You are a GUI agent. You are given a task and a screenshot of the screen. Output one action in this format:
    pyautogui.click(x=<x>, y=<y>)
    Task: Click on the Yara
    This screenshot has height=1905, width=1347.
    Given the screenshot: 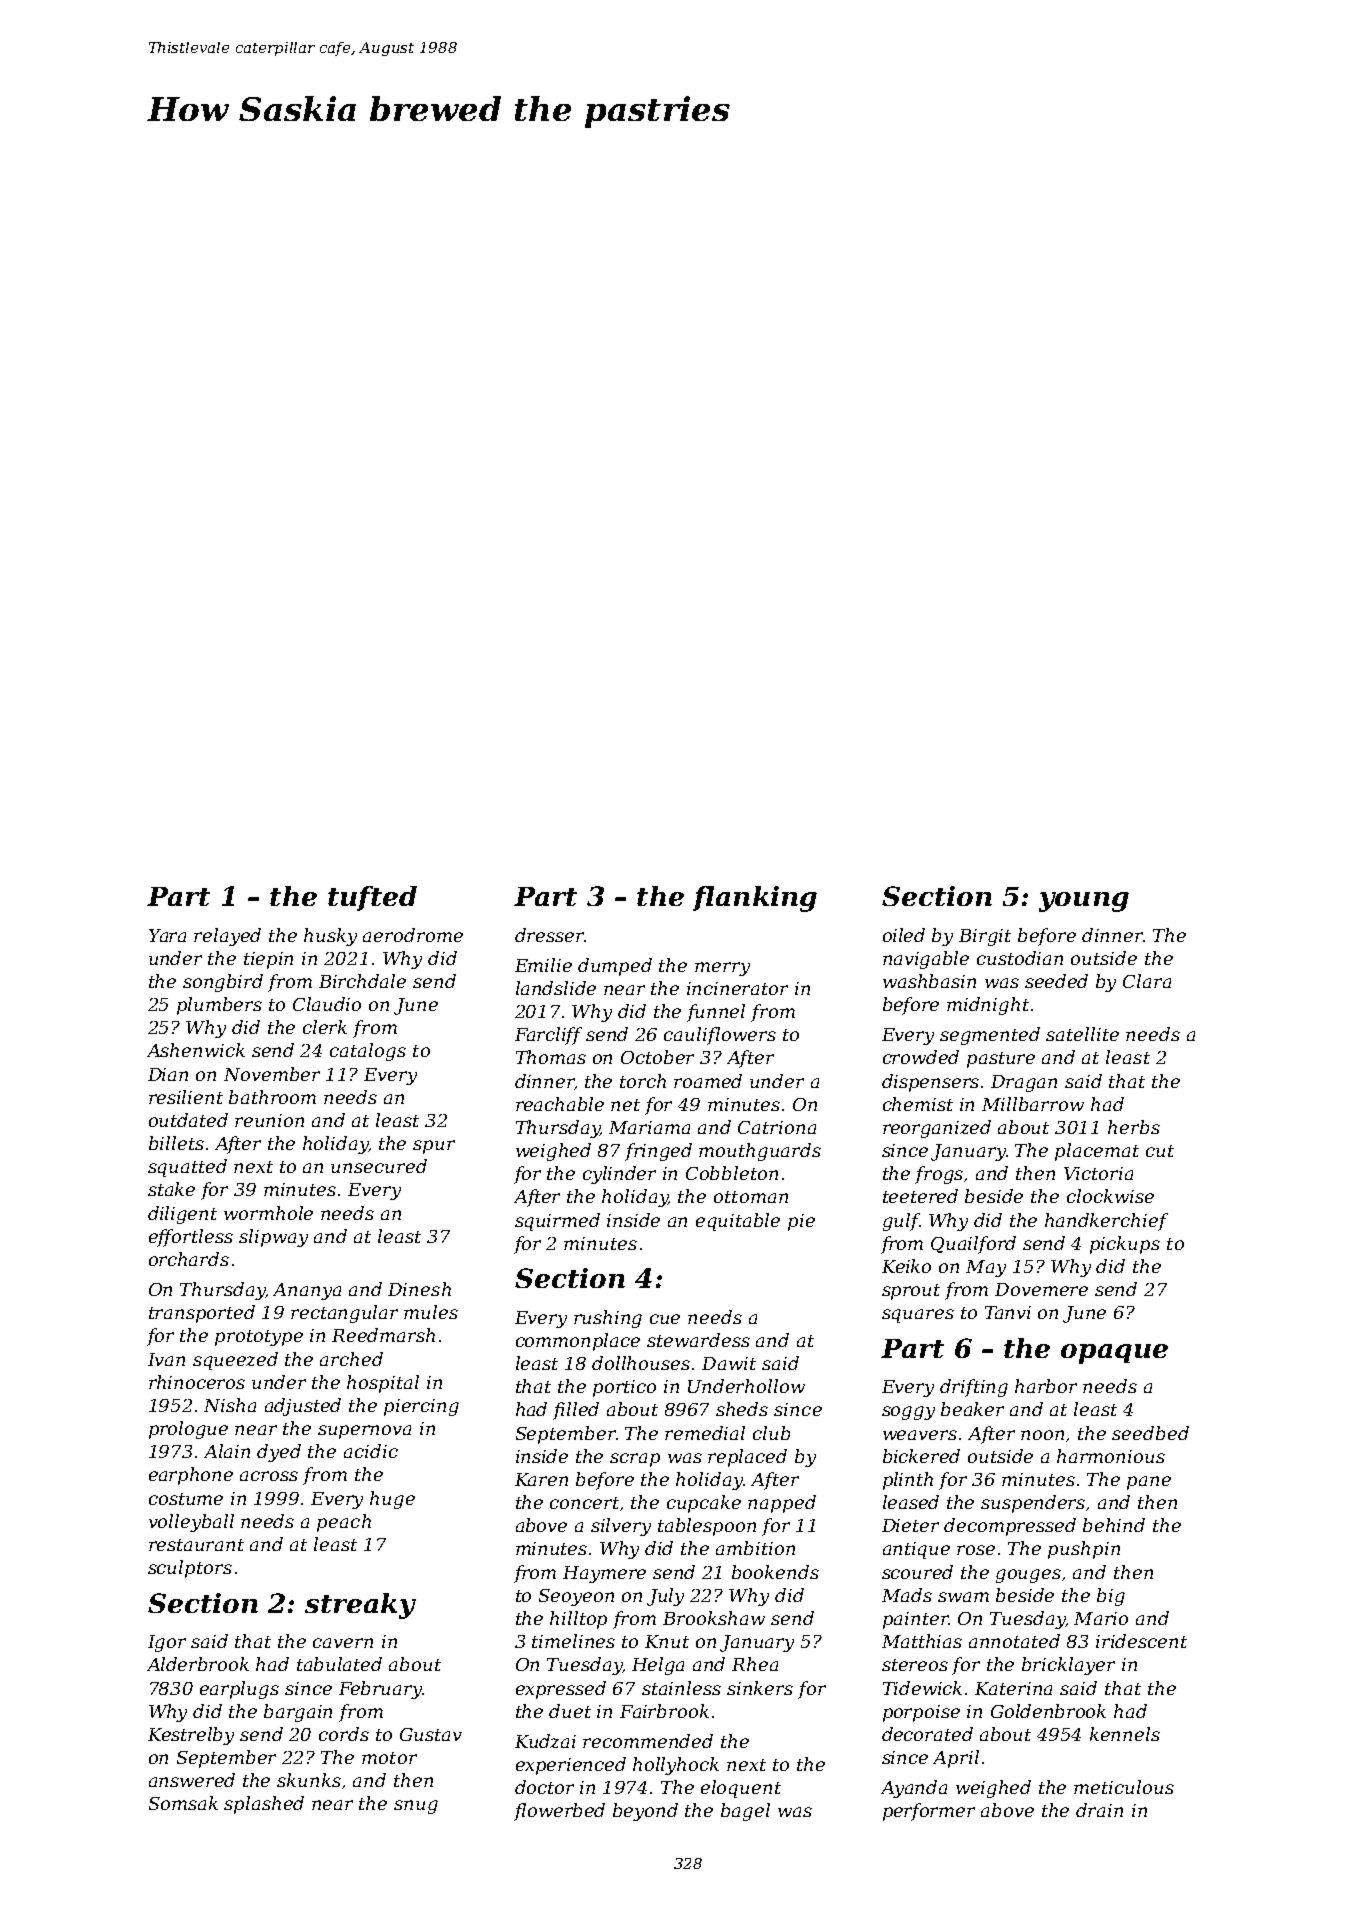 What is the action you would take?
    pyautogui.click(x=167, y=935)
